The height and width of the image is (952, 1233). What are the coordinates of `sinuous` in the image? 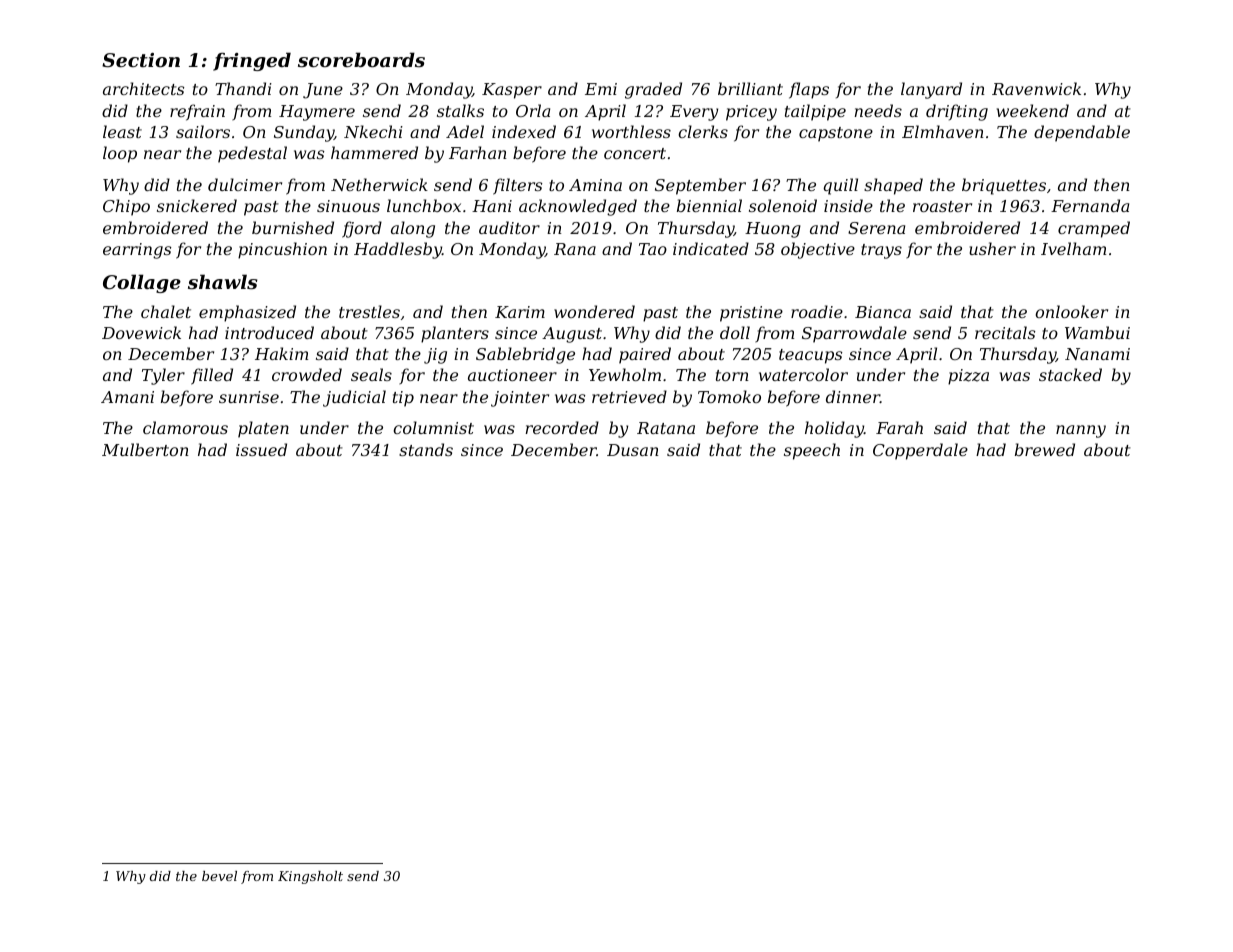 It's located at (348, 206).
